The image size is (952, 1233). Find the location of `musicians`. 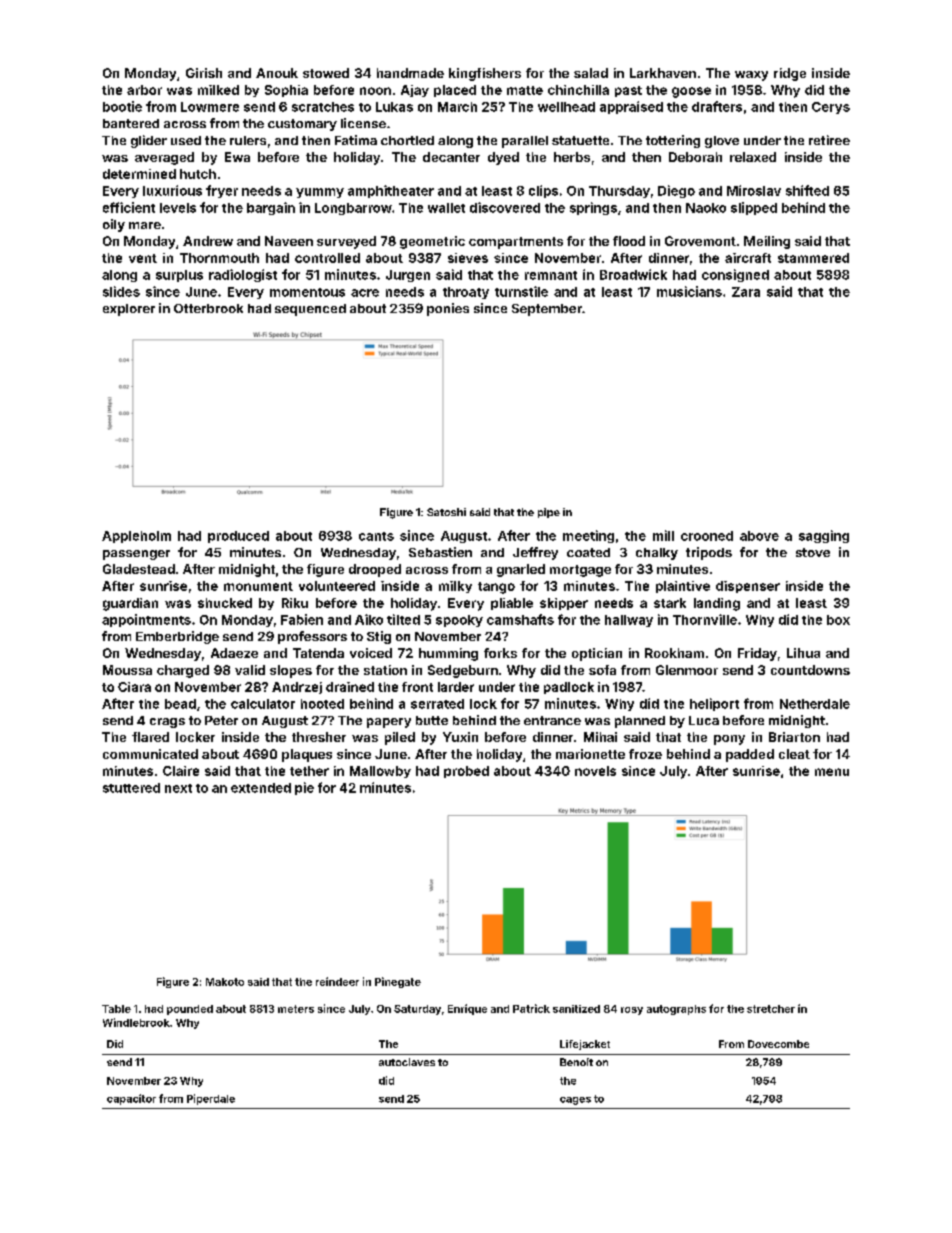

musicians is located at coordinates (689, 291).
